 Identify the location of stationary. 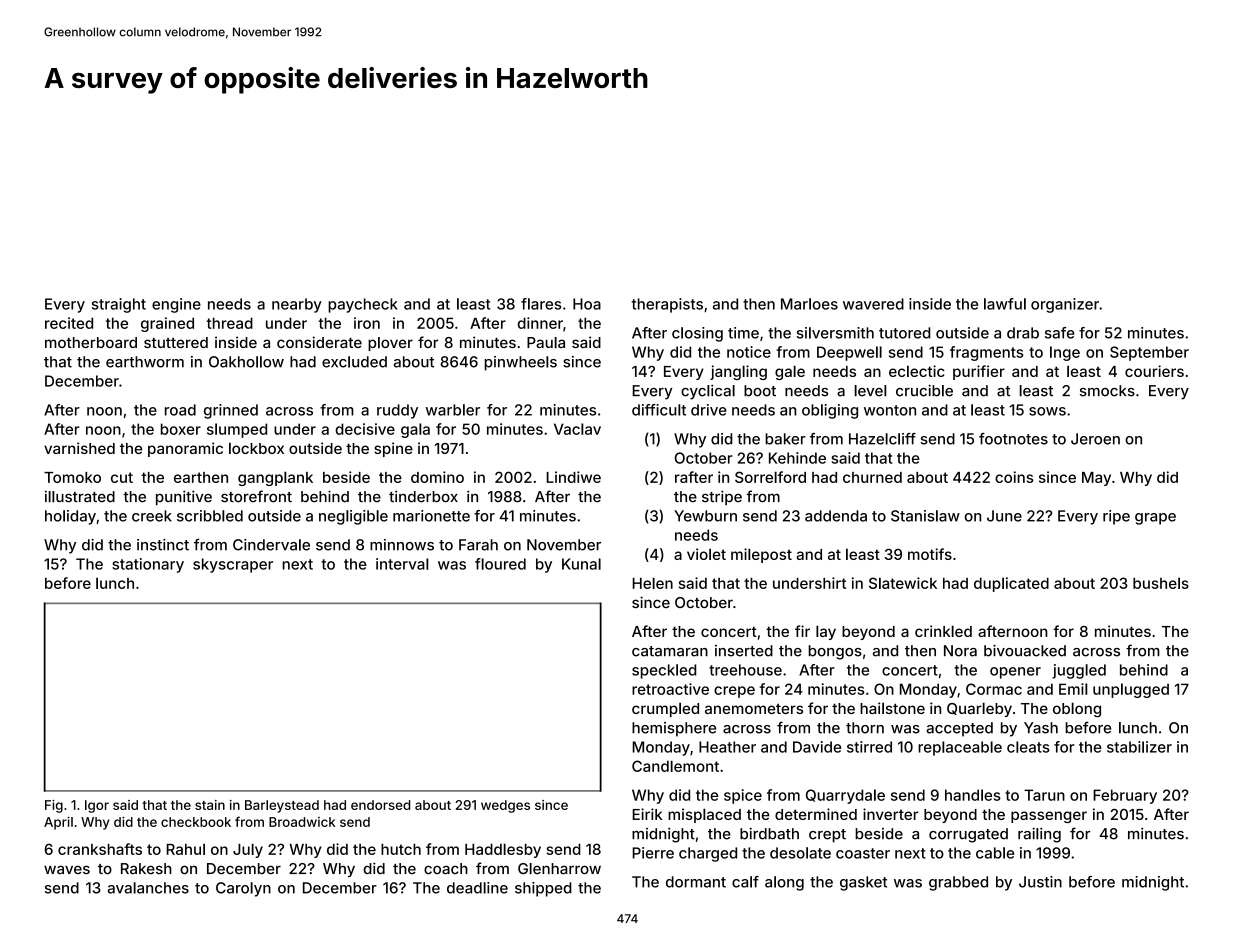
(148, 565).
